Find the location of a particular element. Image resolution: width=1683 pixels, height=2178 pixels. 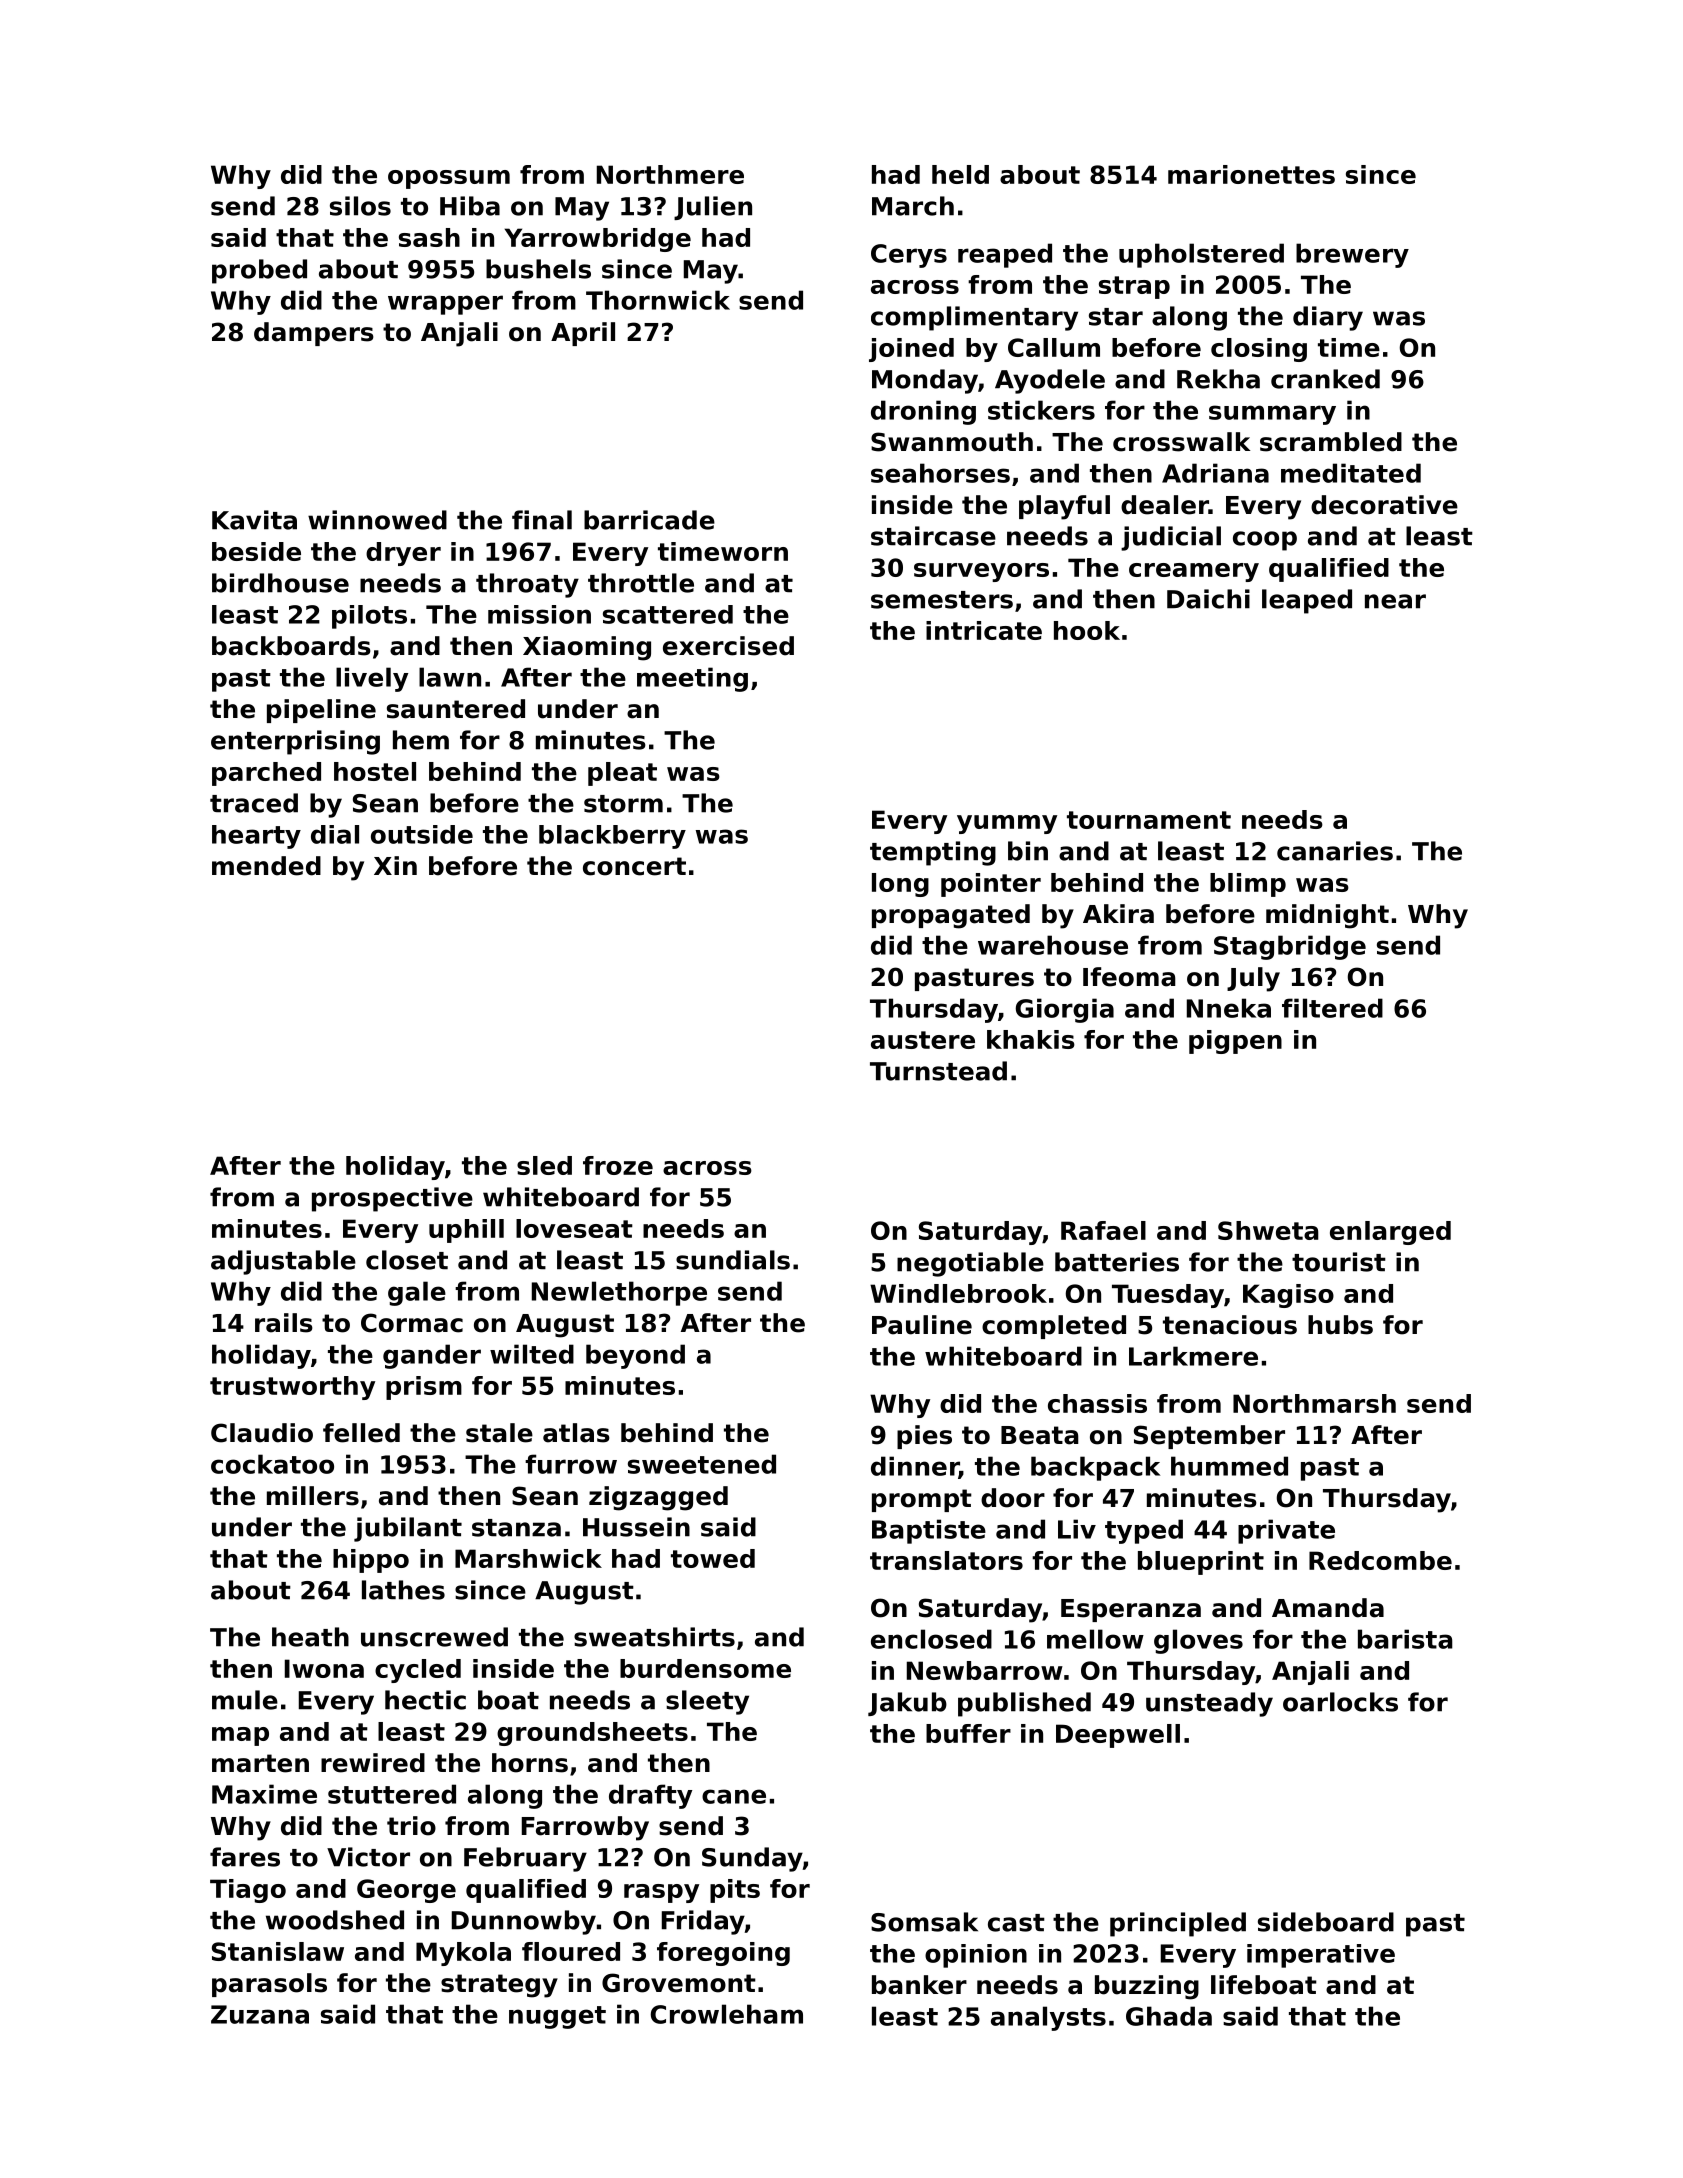

froze is located at coordinates (618, 1165).
